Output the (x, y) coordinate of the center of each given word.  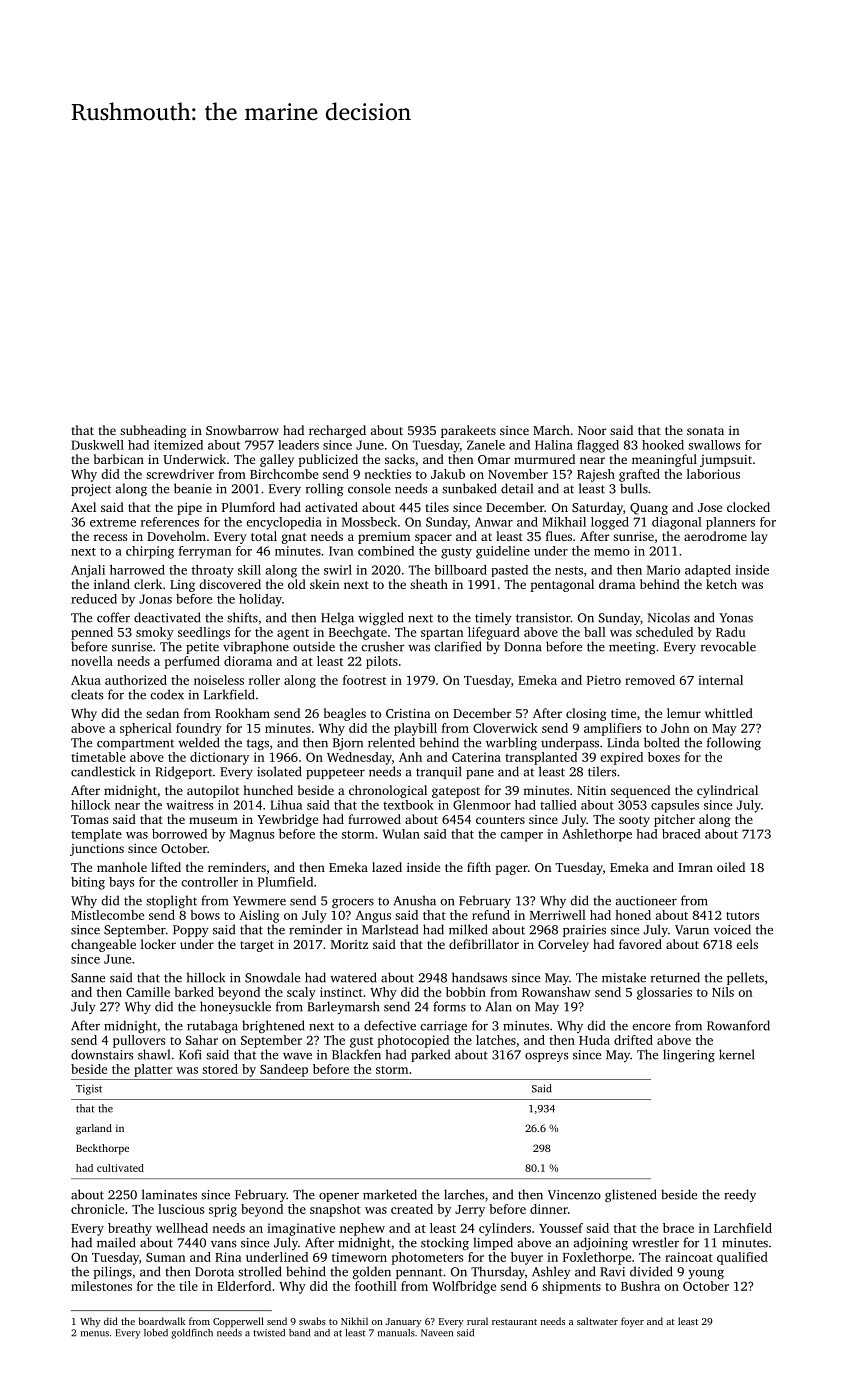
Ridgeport (183, 772)
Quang (649, 509)
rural (477, 1321)
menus (95, 1334)
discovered (230, 584)
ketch (721, 584)
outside (314, 646)
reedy (740, 1195)
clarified (458, 646)
